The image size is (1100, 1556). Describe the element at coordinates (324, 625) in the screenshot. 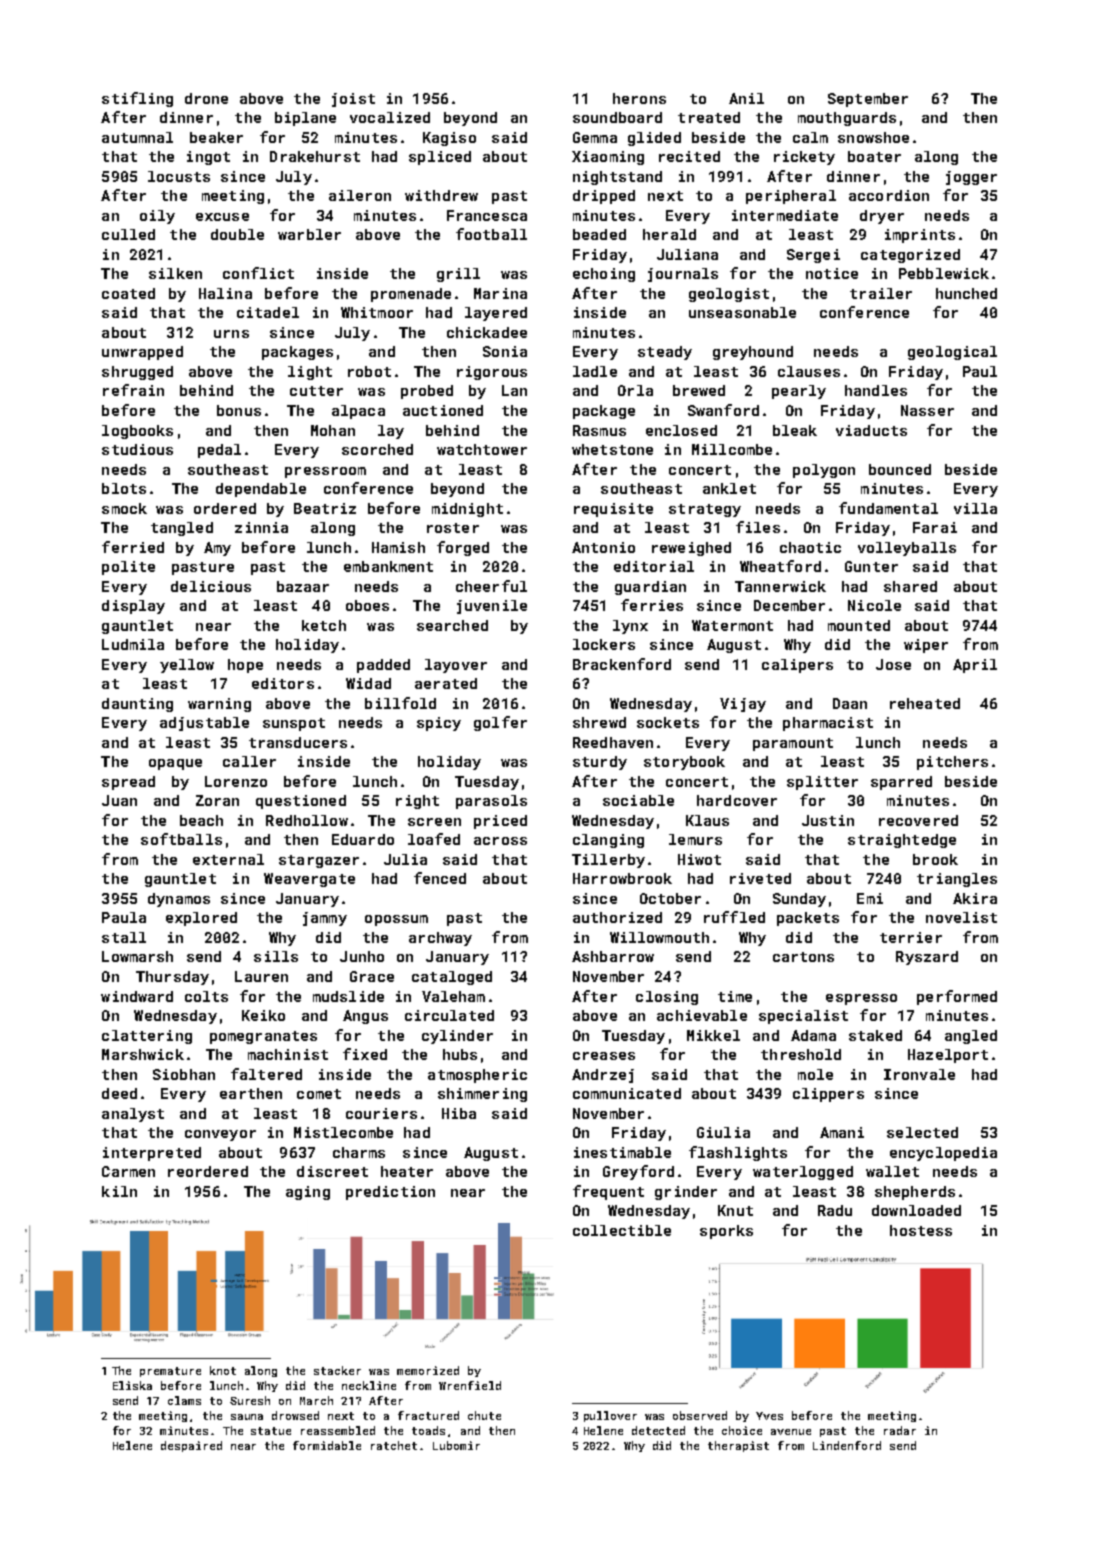

I see `ketch` at that location.
